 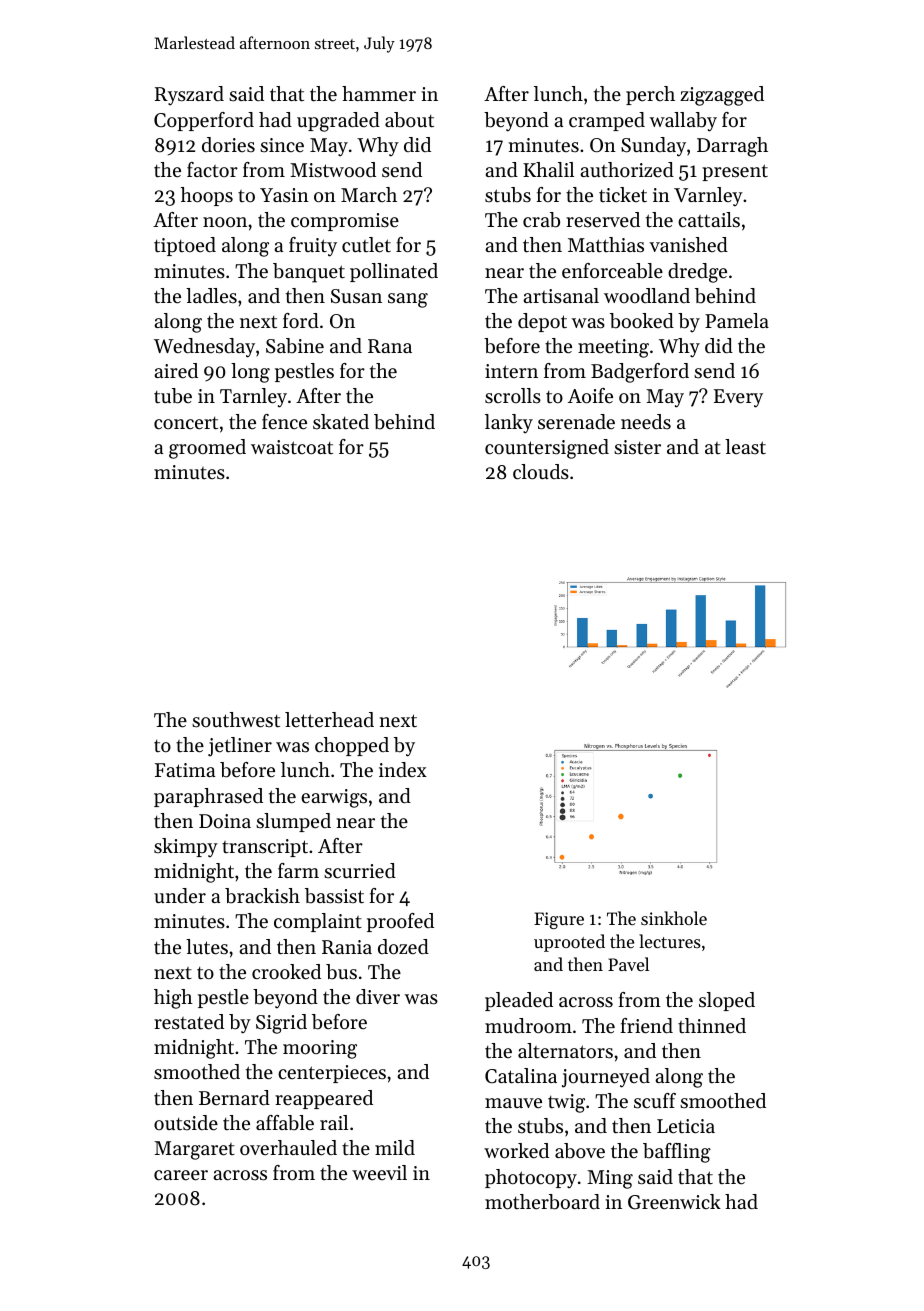 What do you see at coordinates (548, 169) in the document?
I see `Khalil` at bounding box center [548, 169].
